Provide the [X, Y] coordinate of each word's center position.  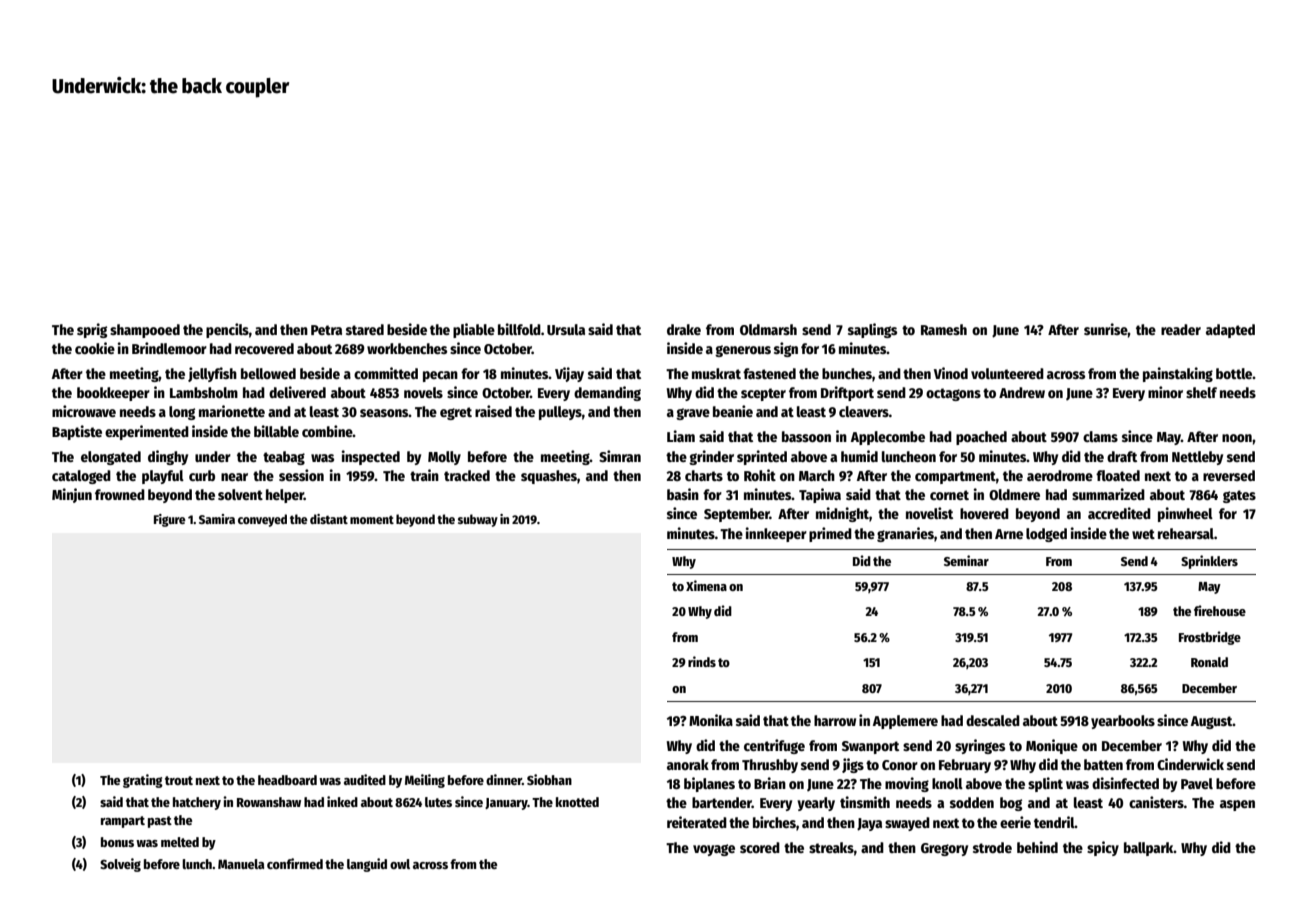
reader [1181, 329]
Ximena [706, 585]
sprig [92, 330]
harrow [835, 720]
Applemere [905, 722]
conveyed [262, 520]
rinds [702, 661]
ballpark [1149, 849]
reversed [1229, 475]
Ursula [566, 329]
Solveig [120, 865]
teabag [284, 458]
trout [179, 780]
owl [400, 864]
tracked [467, 475]
